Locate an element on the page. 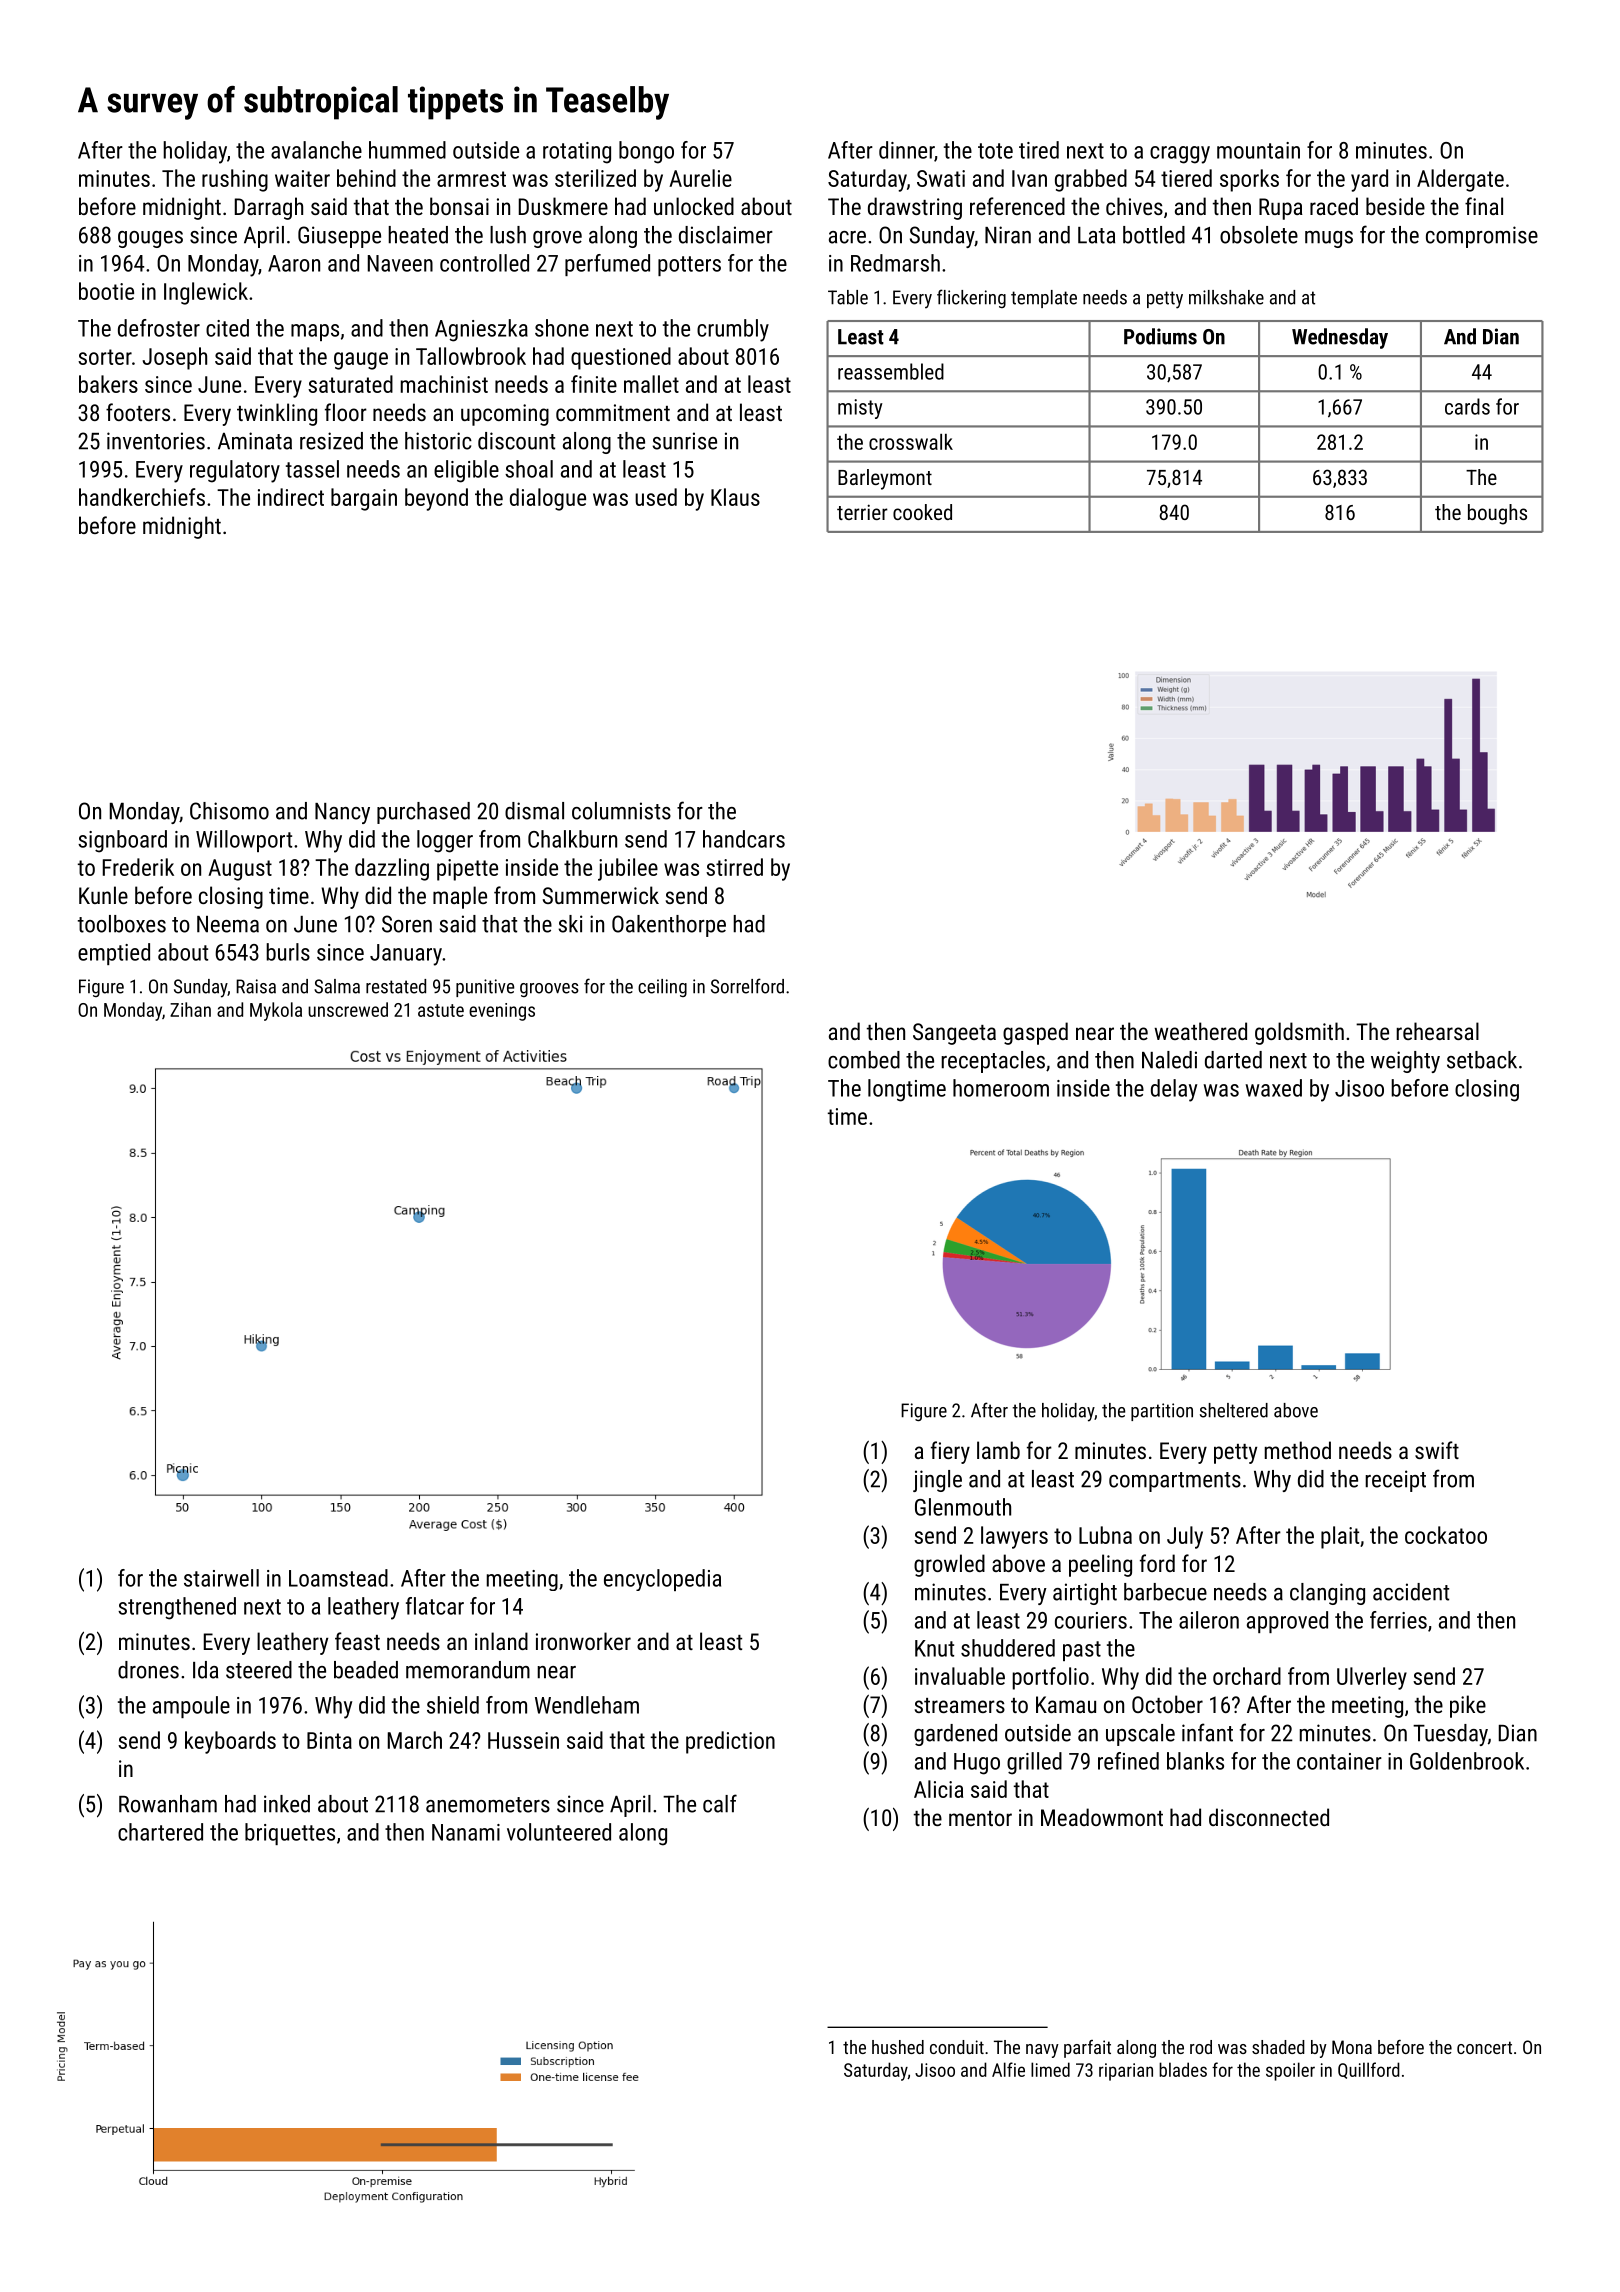 The height and width of the image is (2292, 1620). referenced is located at coordinates (1017, 206).
